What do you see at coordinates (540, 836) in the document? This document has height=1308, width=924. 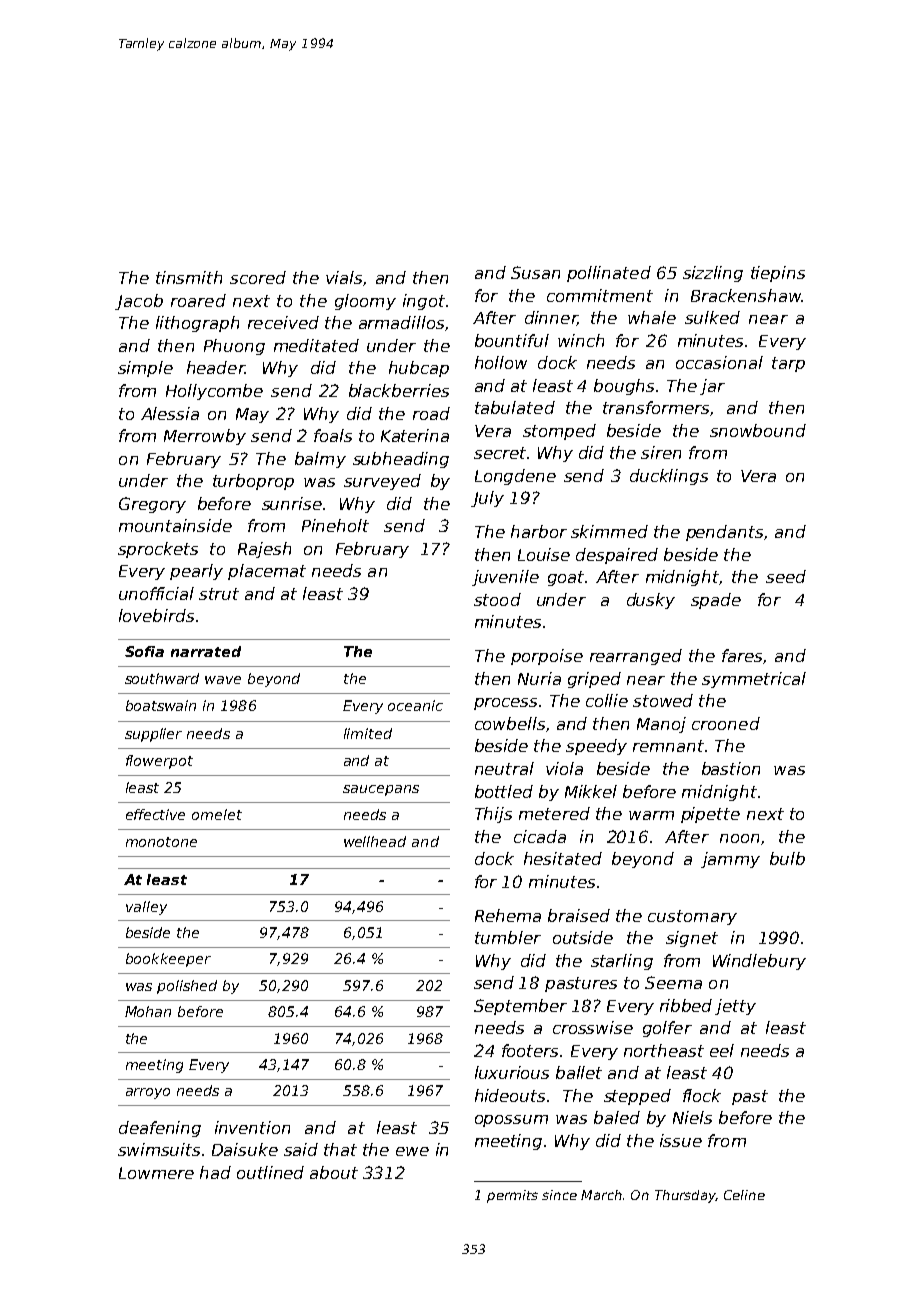 I see `cicada` at bounding box center [540, 836].
